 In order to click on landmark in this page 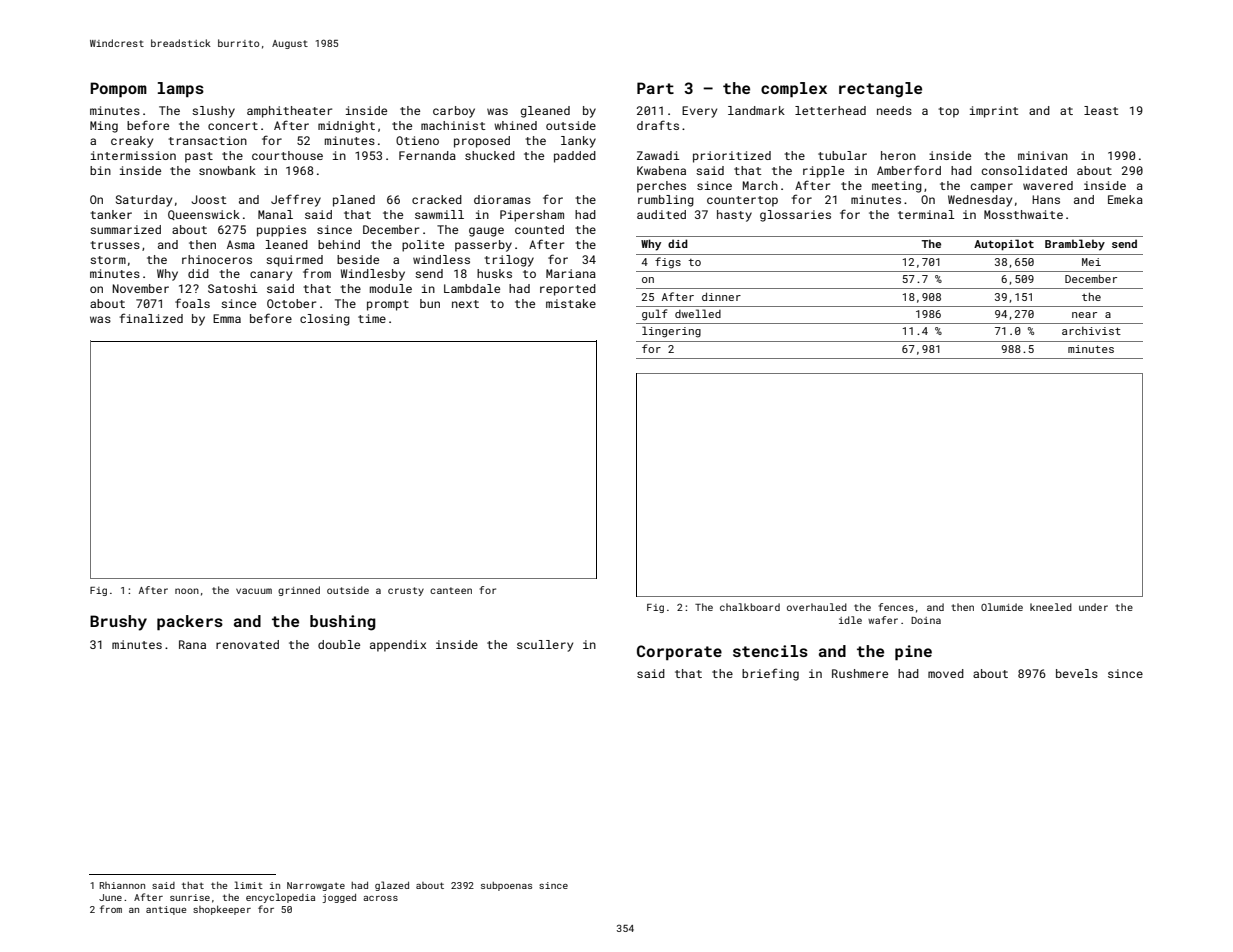, I will do `click(756, 110)`.
